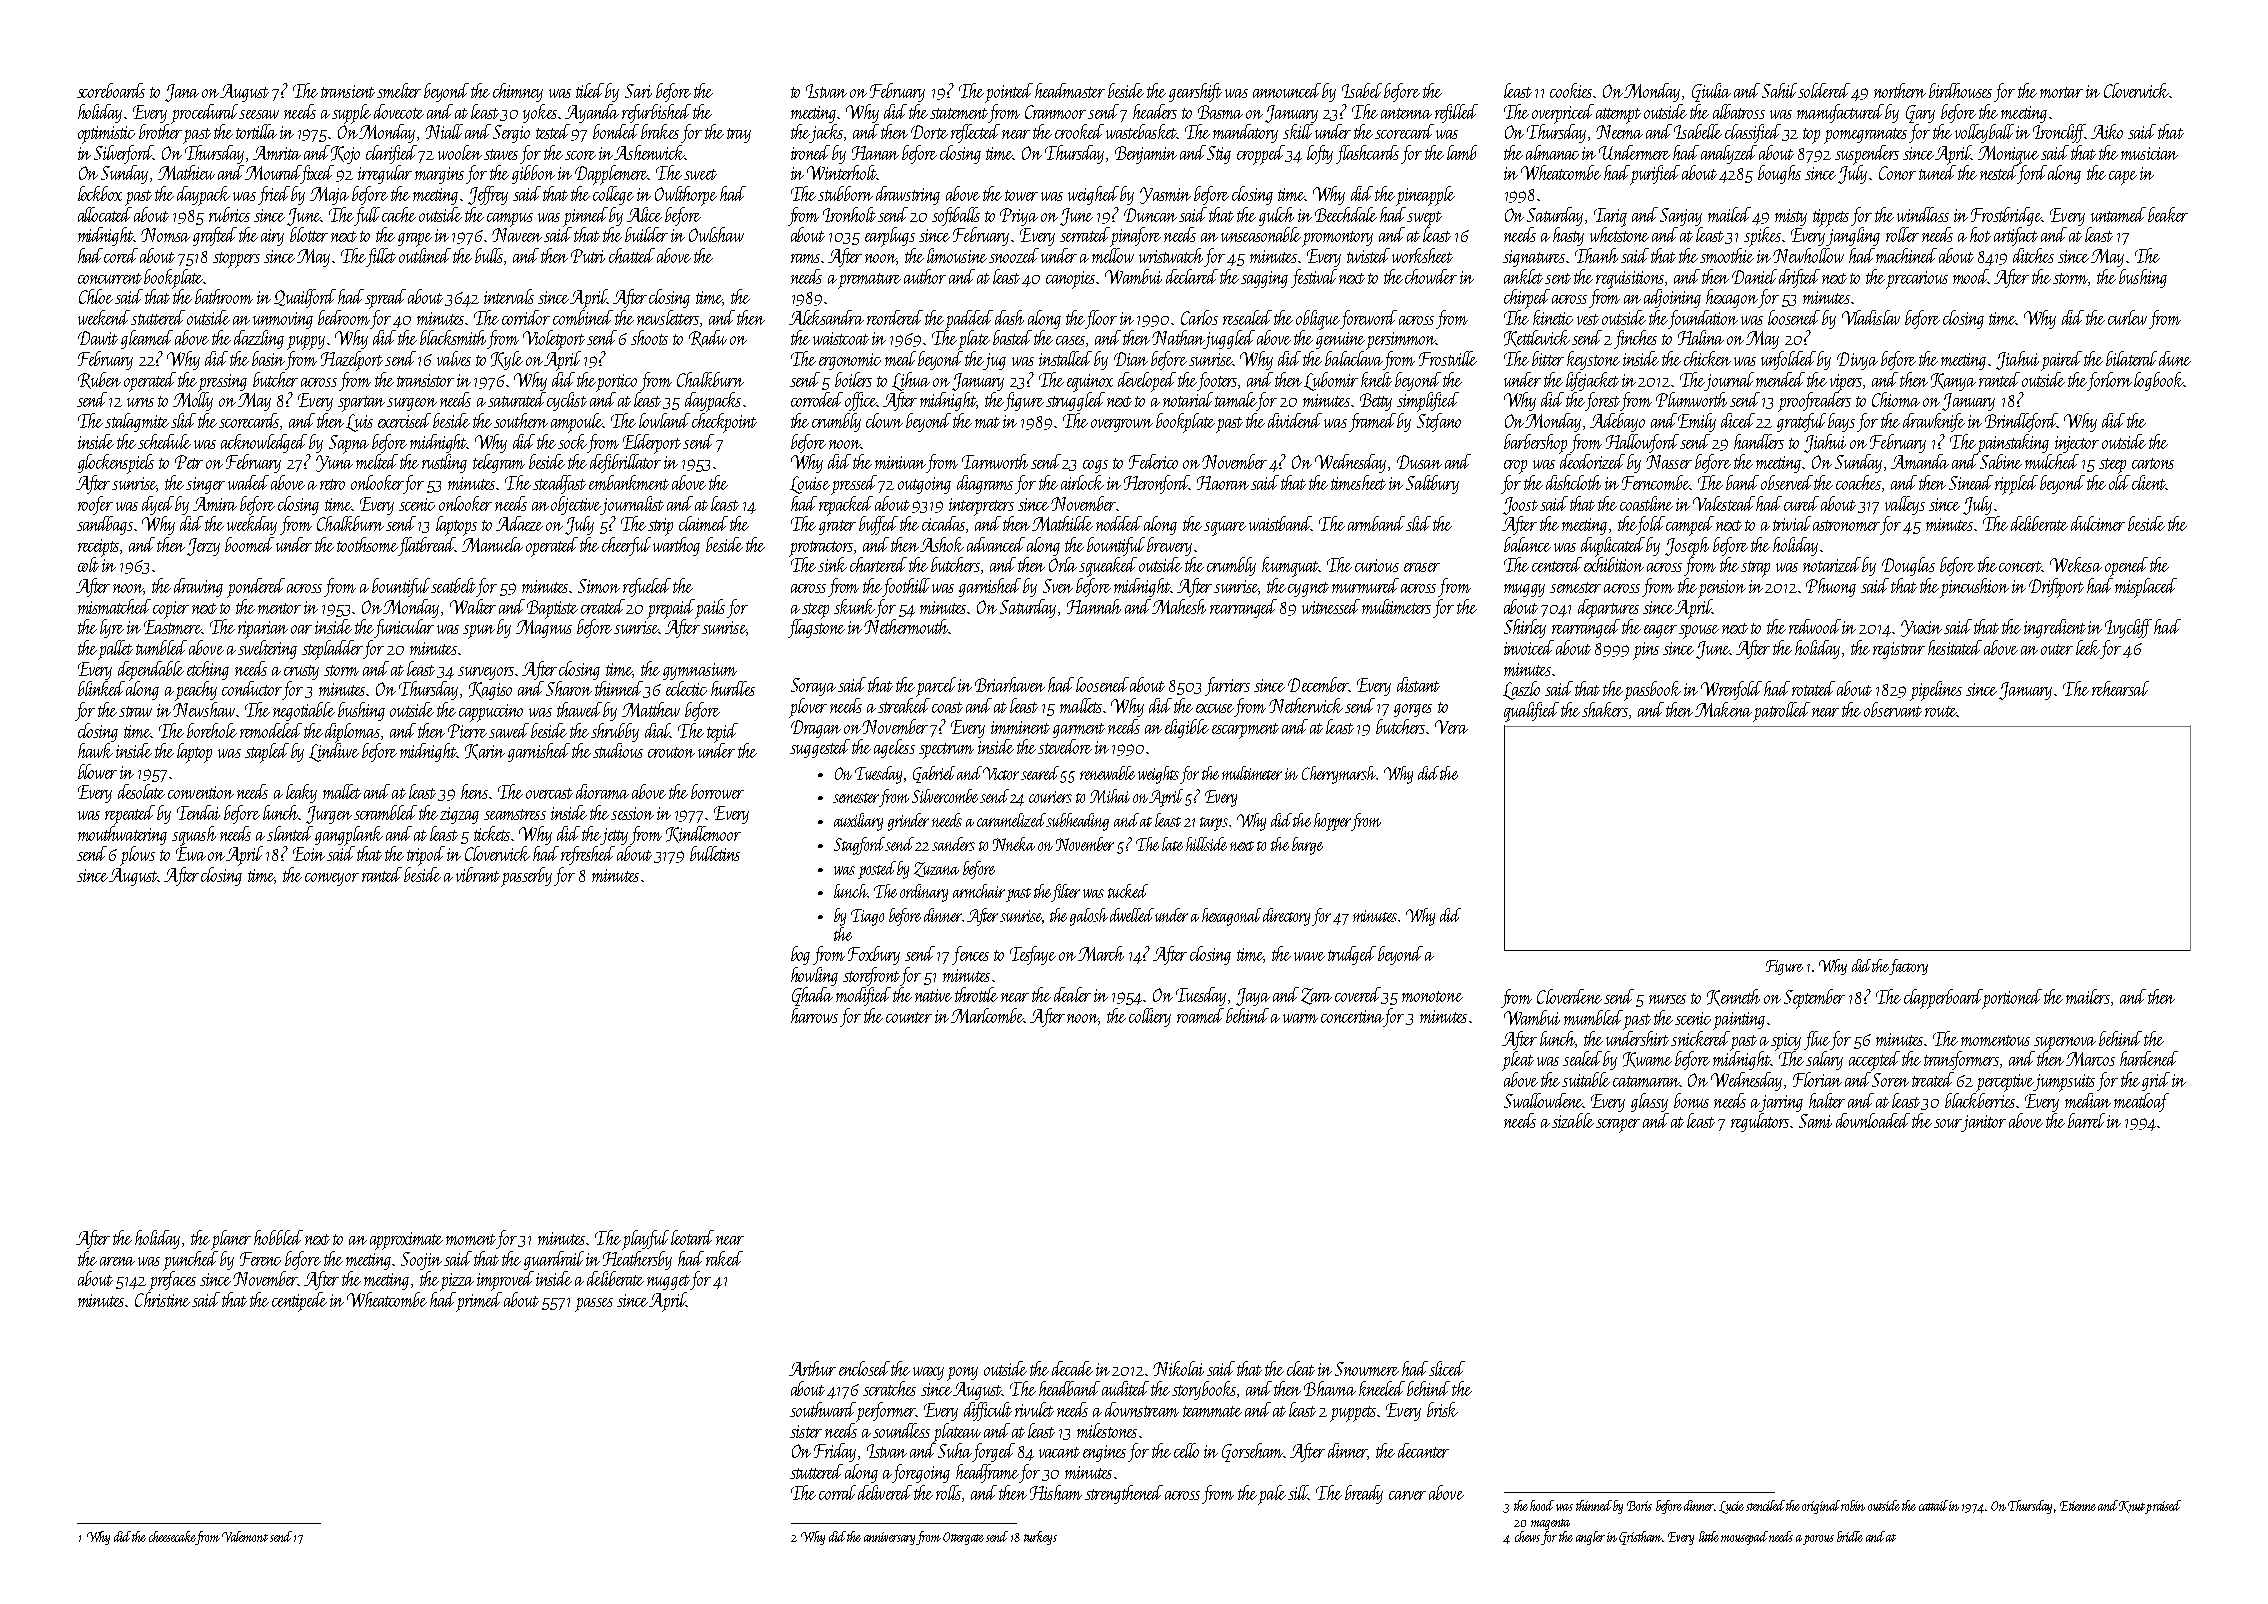 The height and width of the page is (1604, 2268). I want to click on Ironholt, so click(849, 214).
